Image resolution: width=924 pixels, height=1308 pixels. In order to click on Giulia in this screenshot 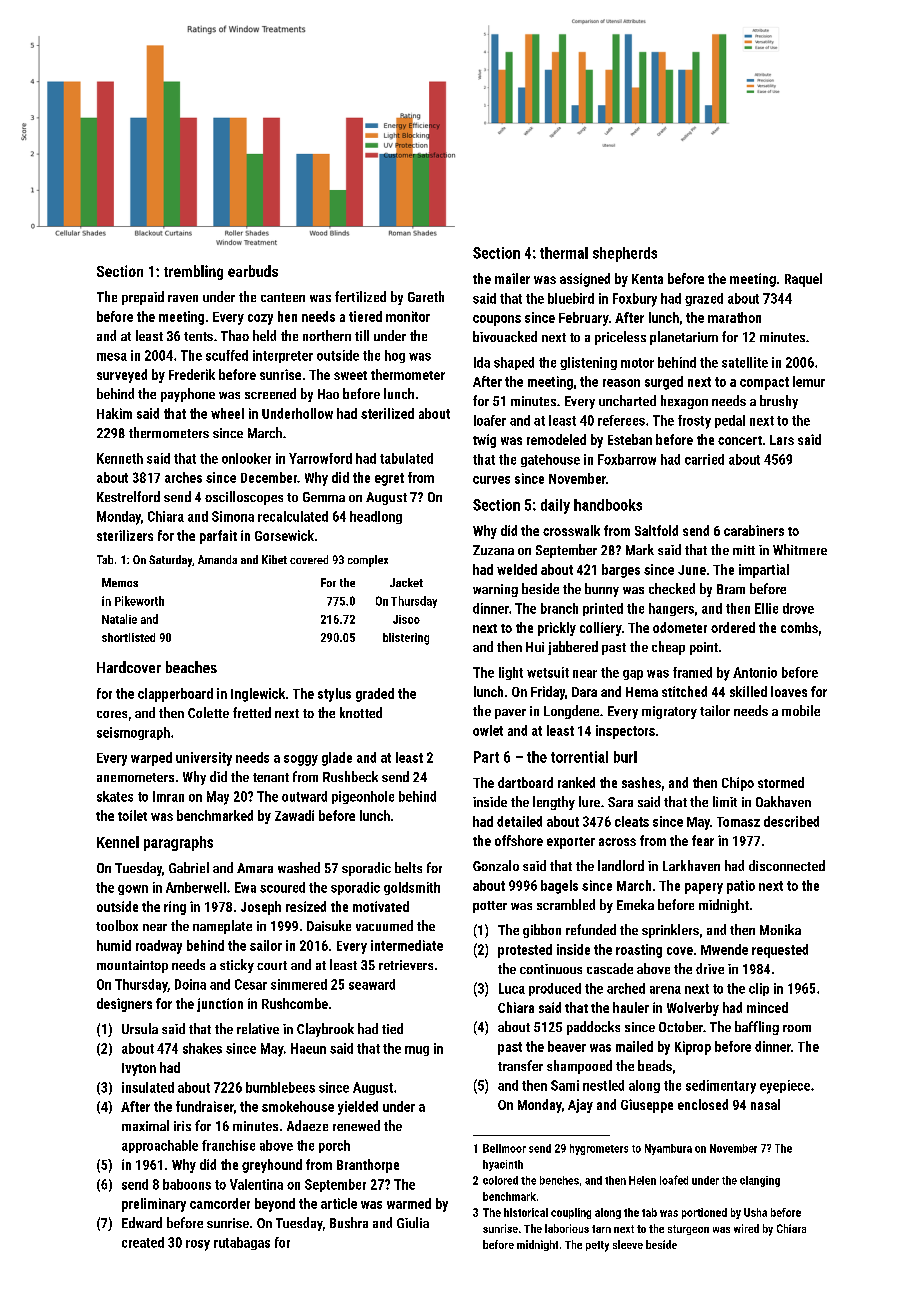, I will do `click(413, 1222)`.
